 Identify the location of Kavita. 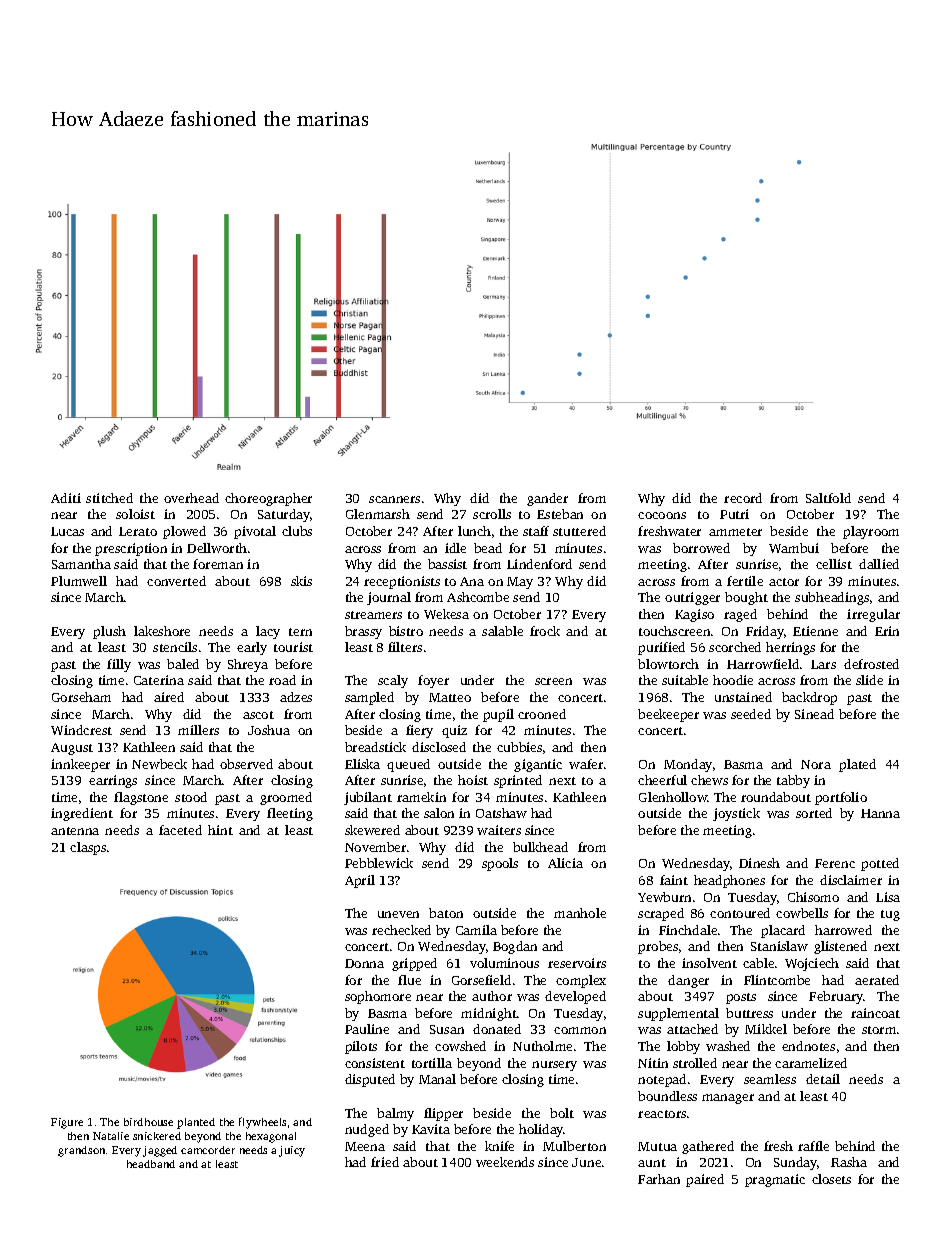
(431, 1129).
